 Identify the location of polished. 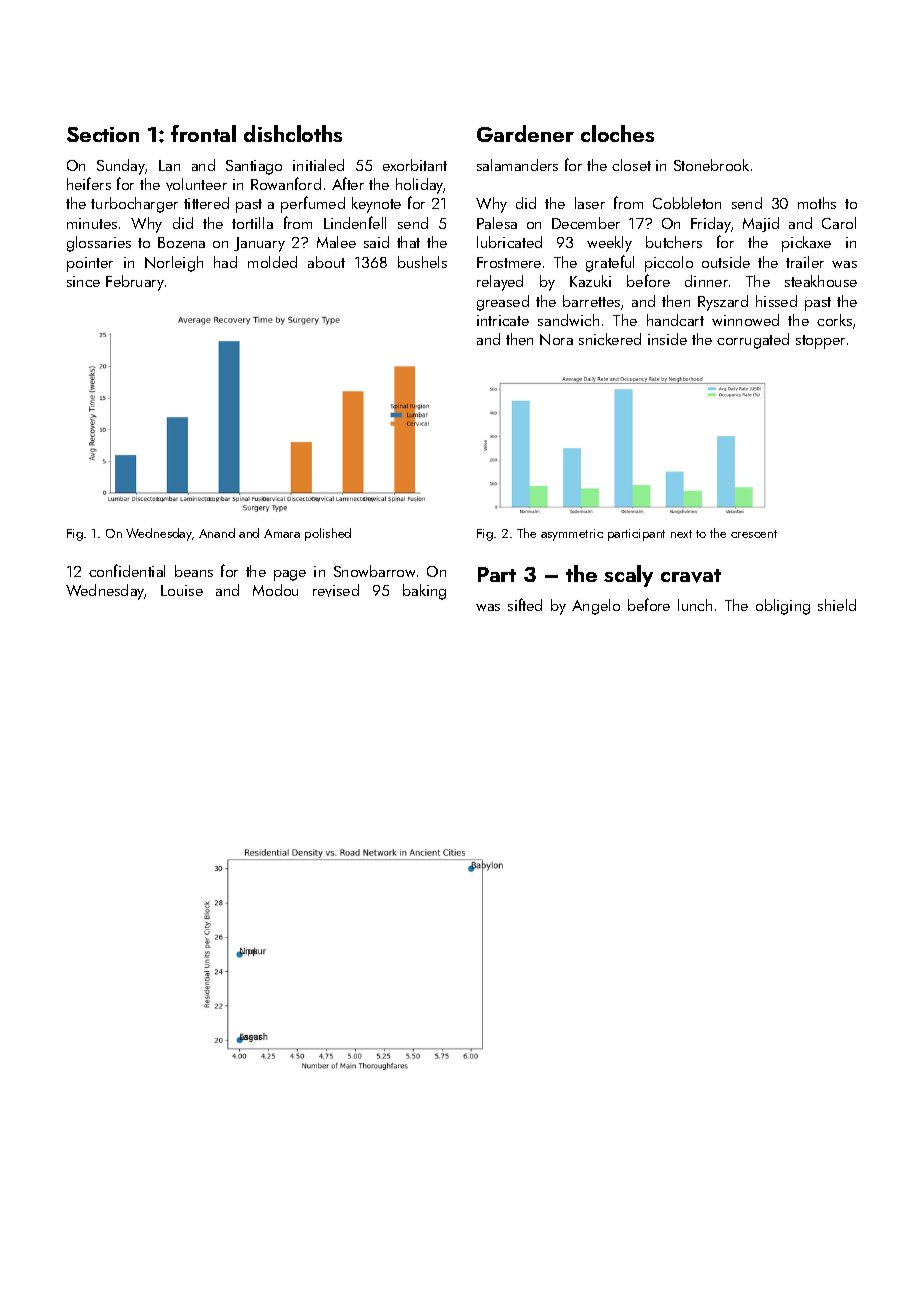
(328, 534).
